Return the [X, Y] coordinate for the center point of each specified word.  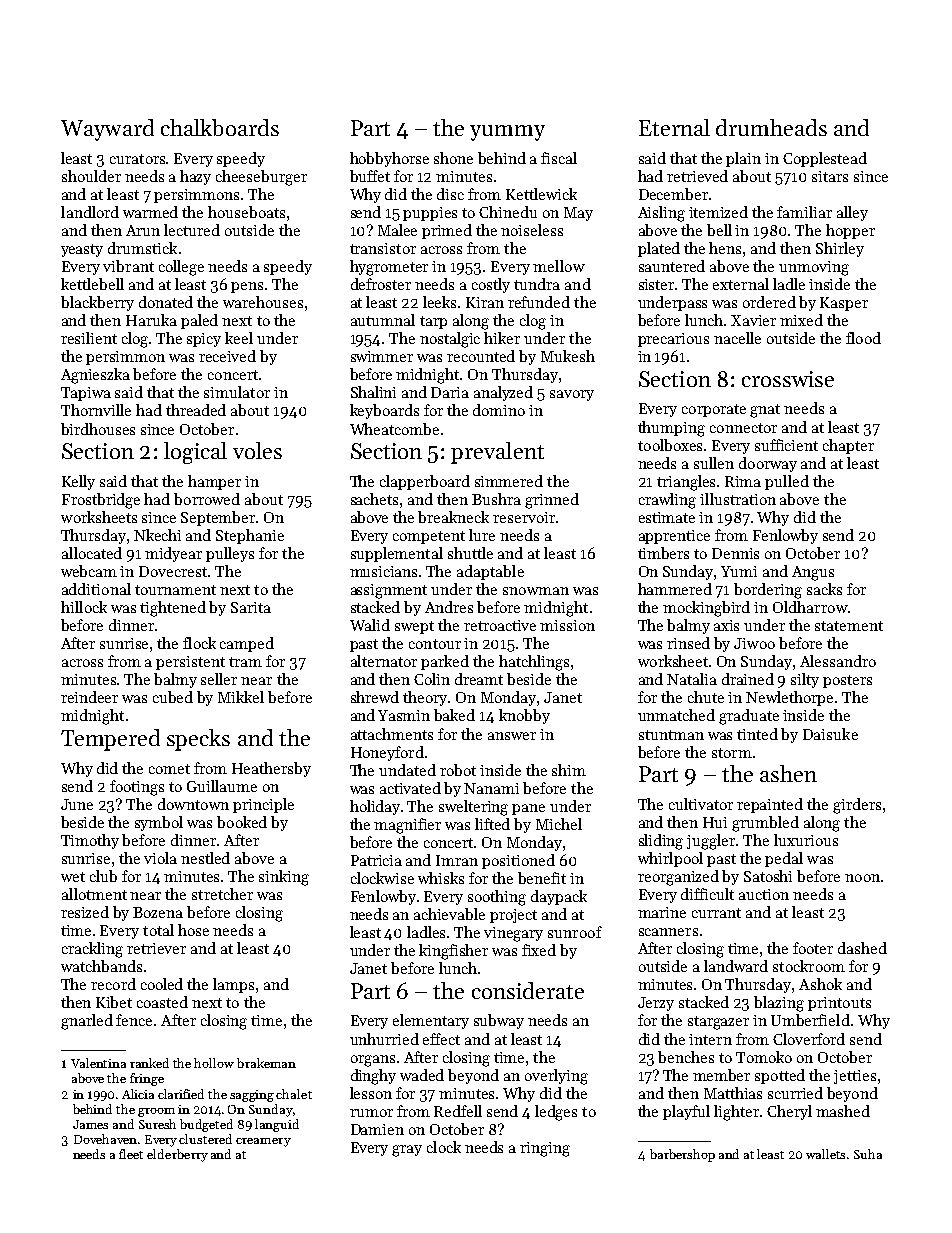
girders [857, 806]
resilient [89, 338]
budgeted [206, 1125]
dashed [862, 948]
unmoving [814, 268]
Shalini [373, 392]
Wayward [107, 130]
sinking [284, 878]
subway [499, 1021]
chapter [848, 446]
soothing [497, 898]
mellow [559, 266]
